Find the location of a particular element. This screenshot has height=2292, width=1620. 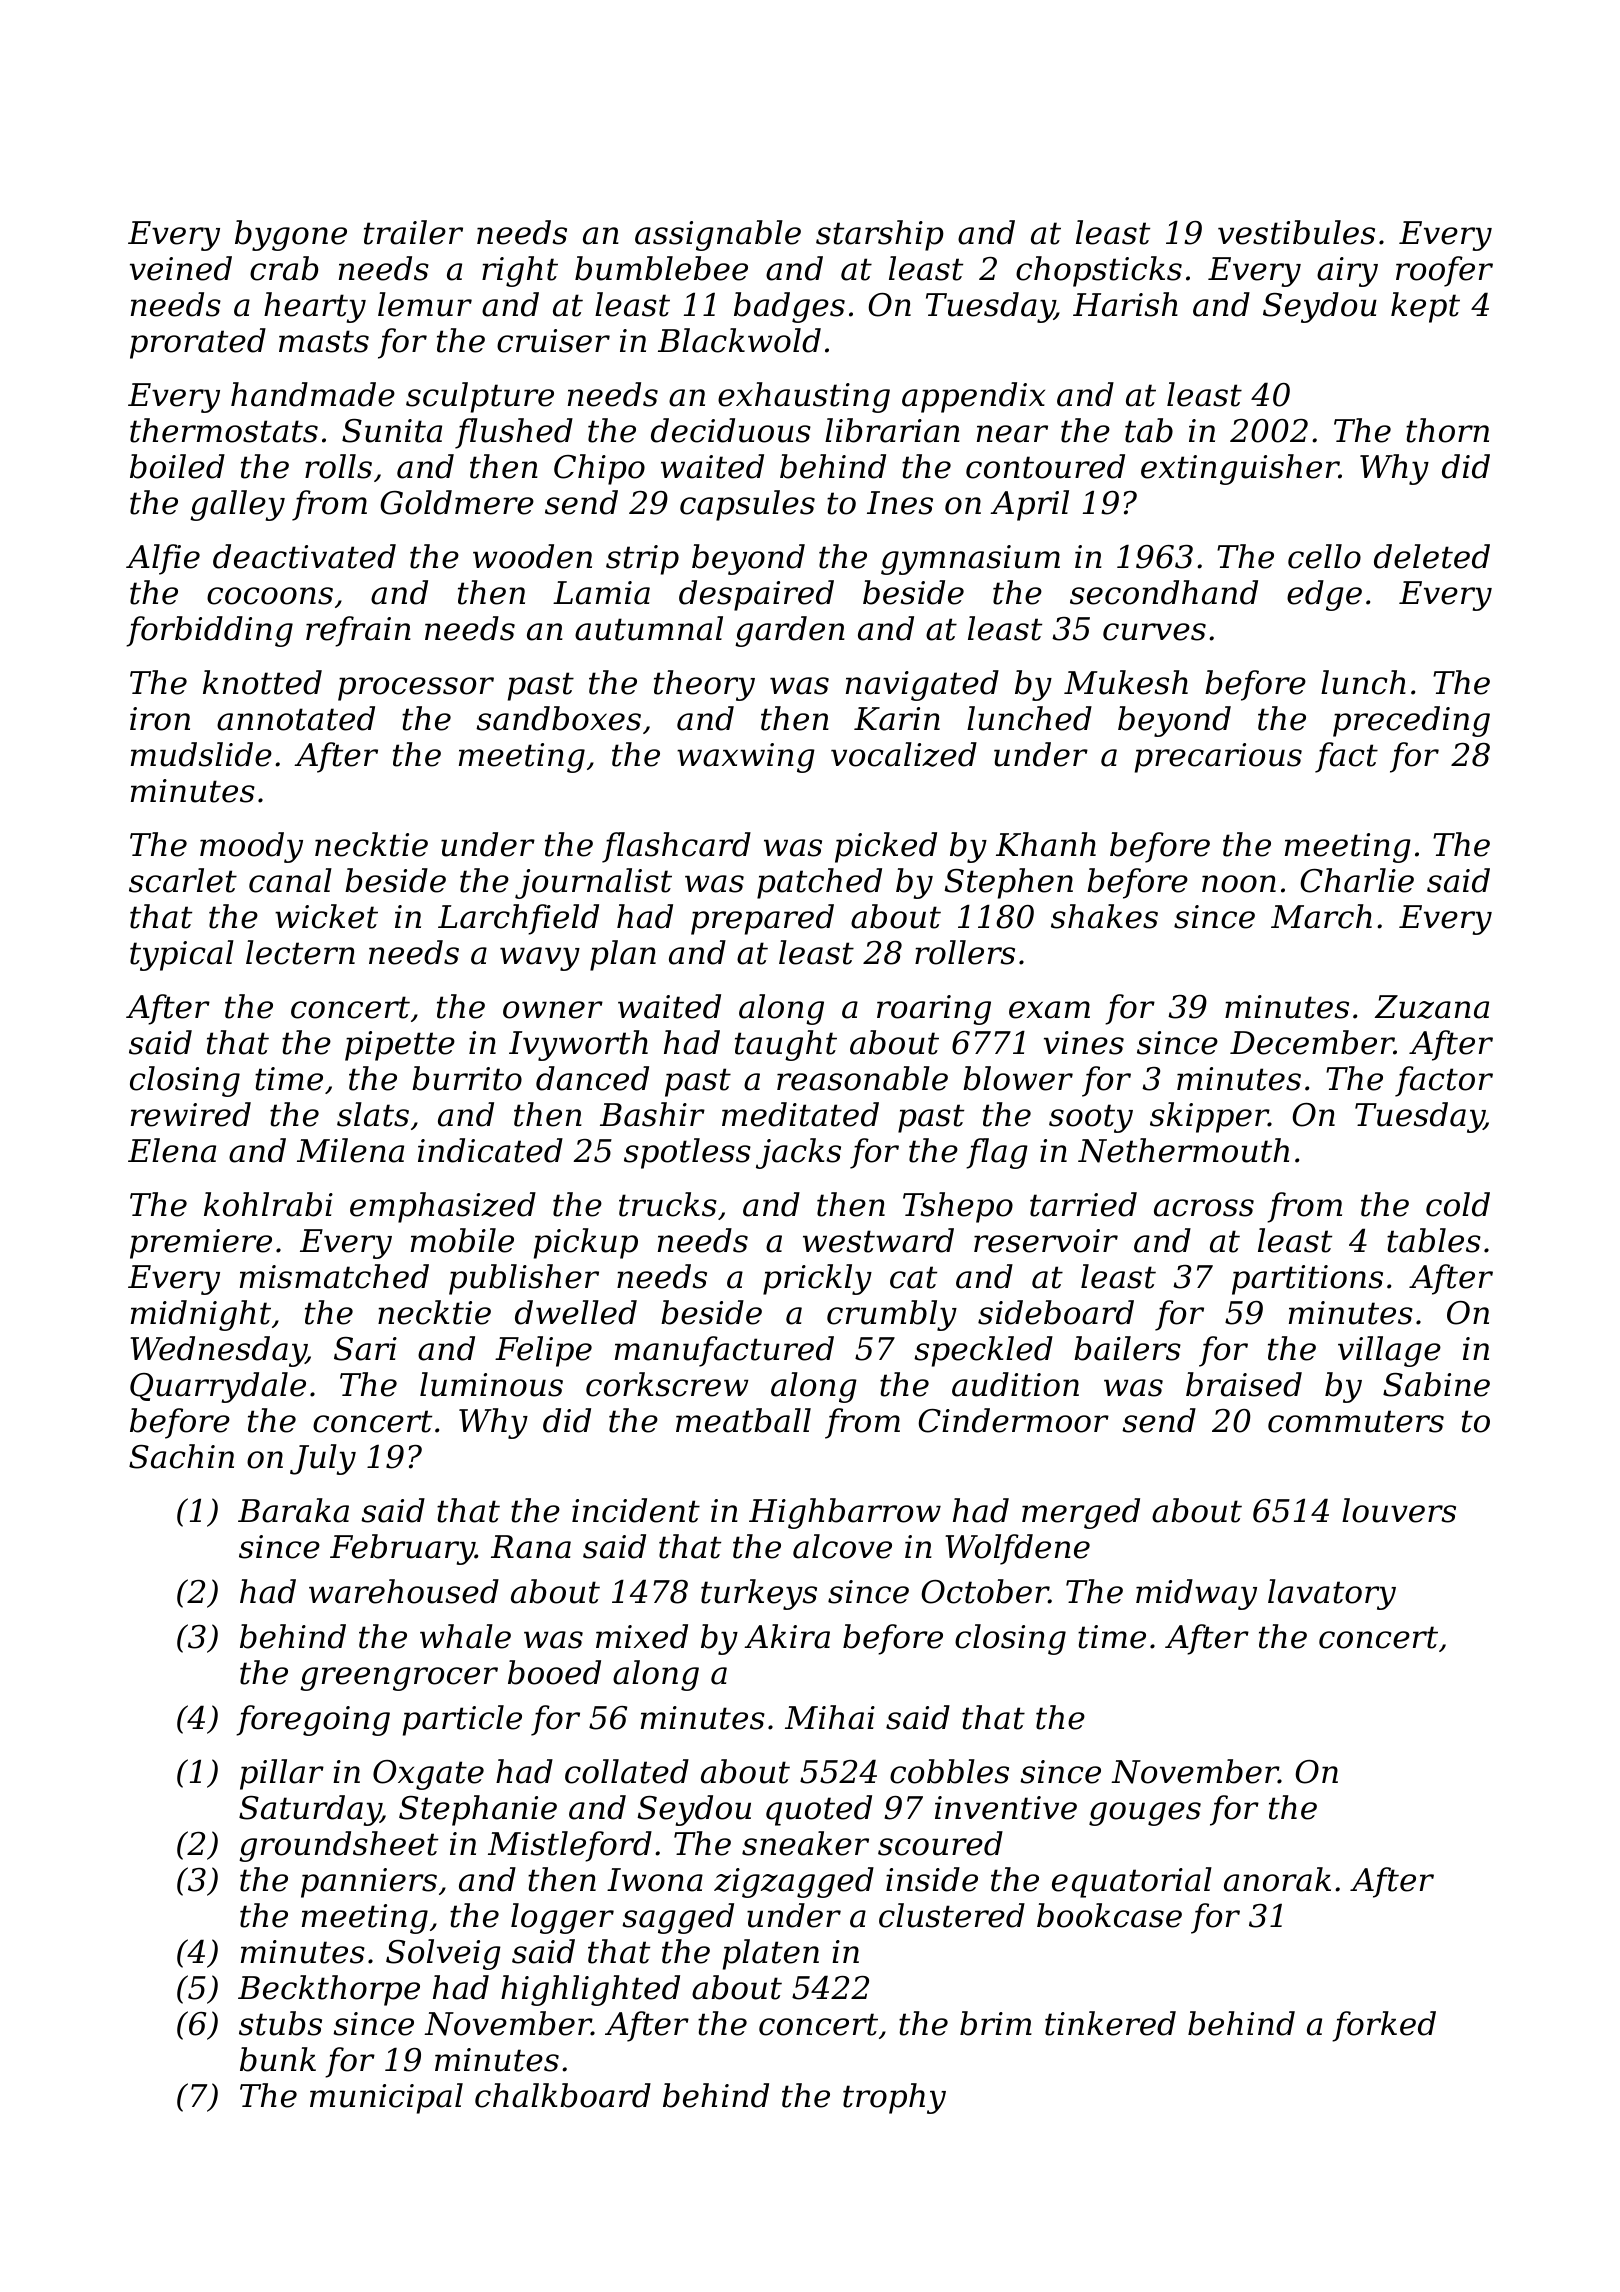

thorn is located at coordinates (1447, 430).
